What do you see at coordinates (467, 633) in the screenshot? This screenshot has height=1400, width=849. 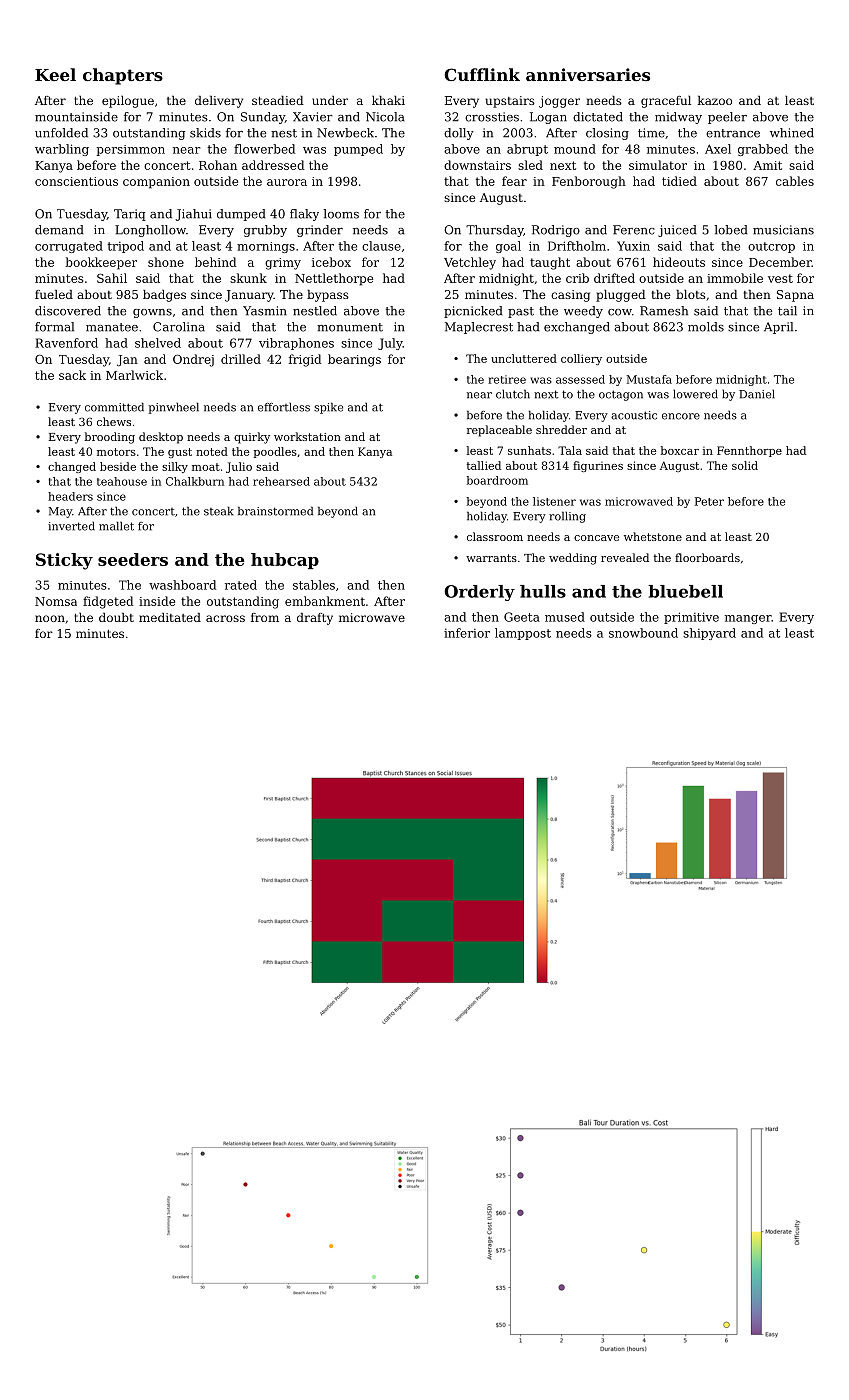 I see `inferior` at bounding box center [467, 633].
